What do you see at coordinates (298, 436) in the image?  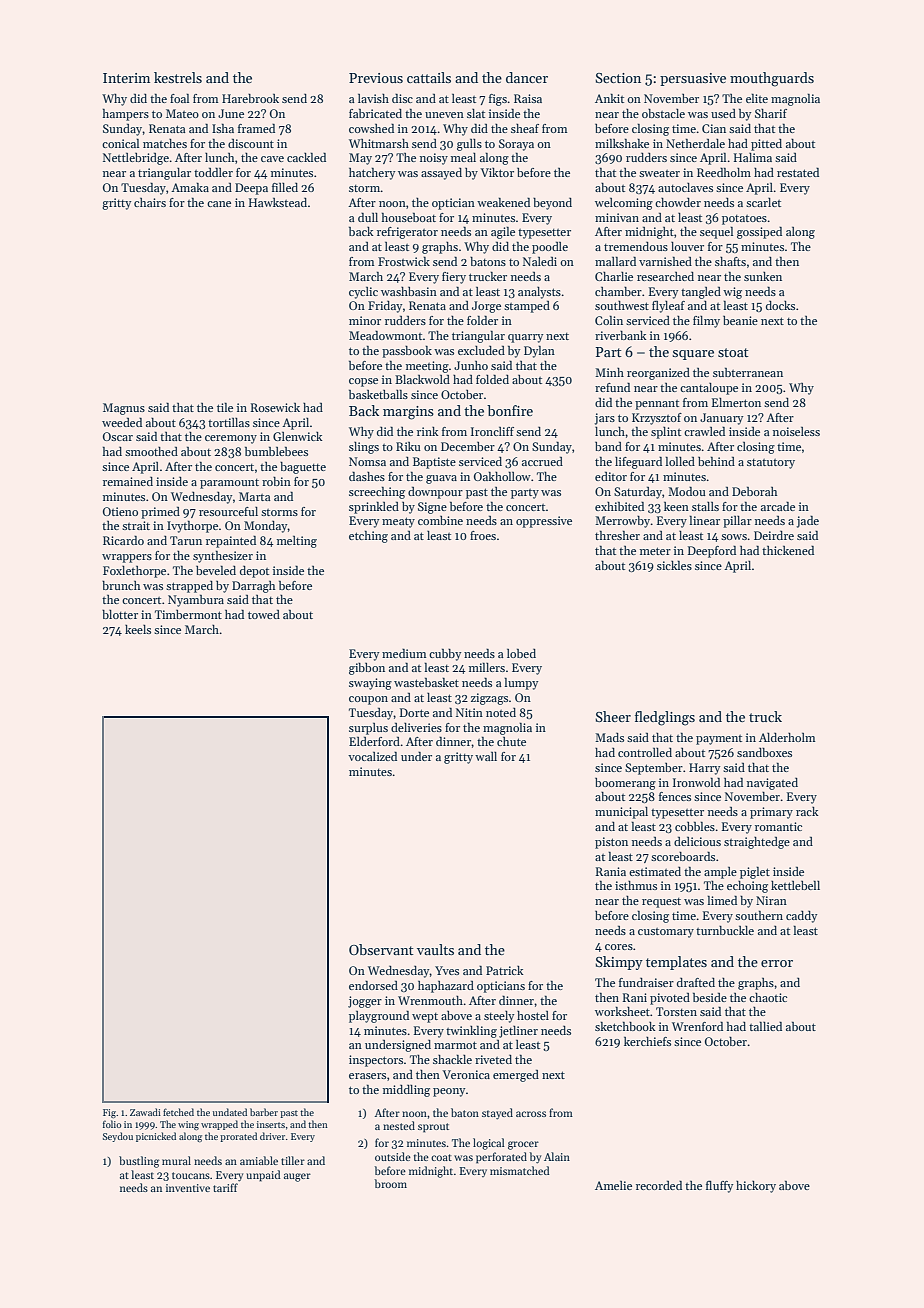 I see `Glenwick` at bounding box center [298, 436].
